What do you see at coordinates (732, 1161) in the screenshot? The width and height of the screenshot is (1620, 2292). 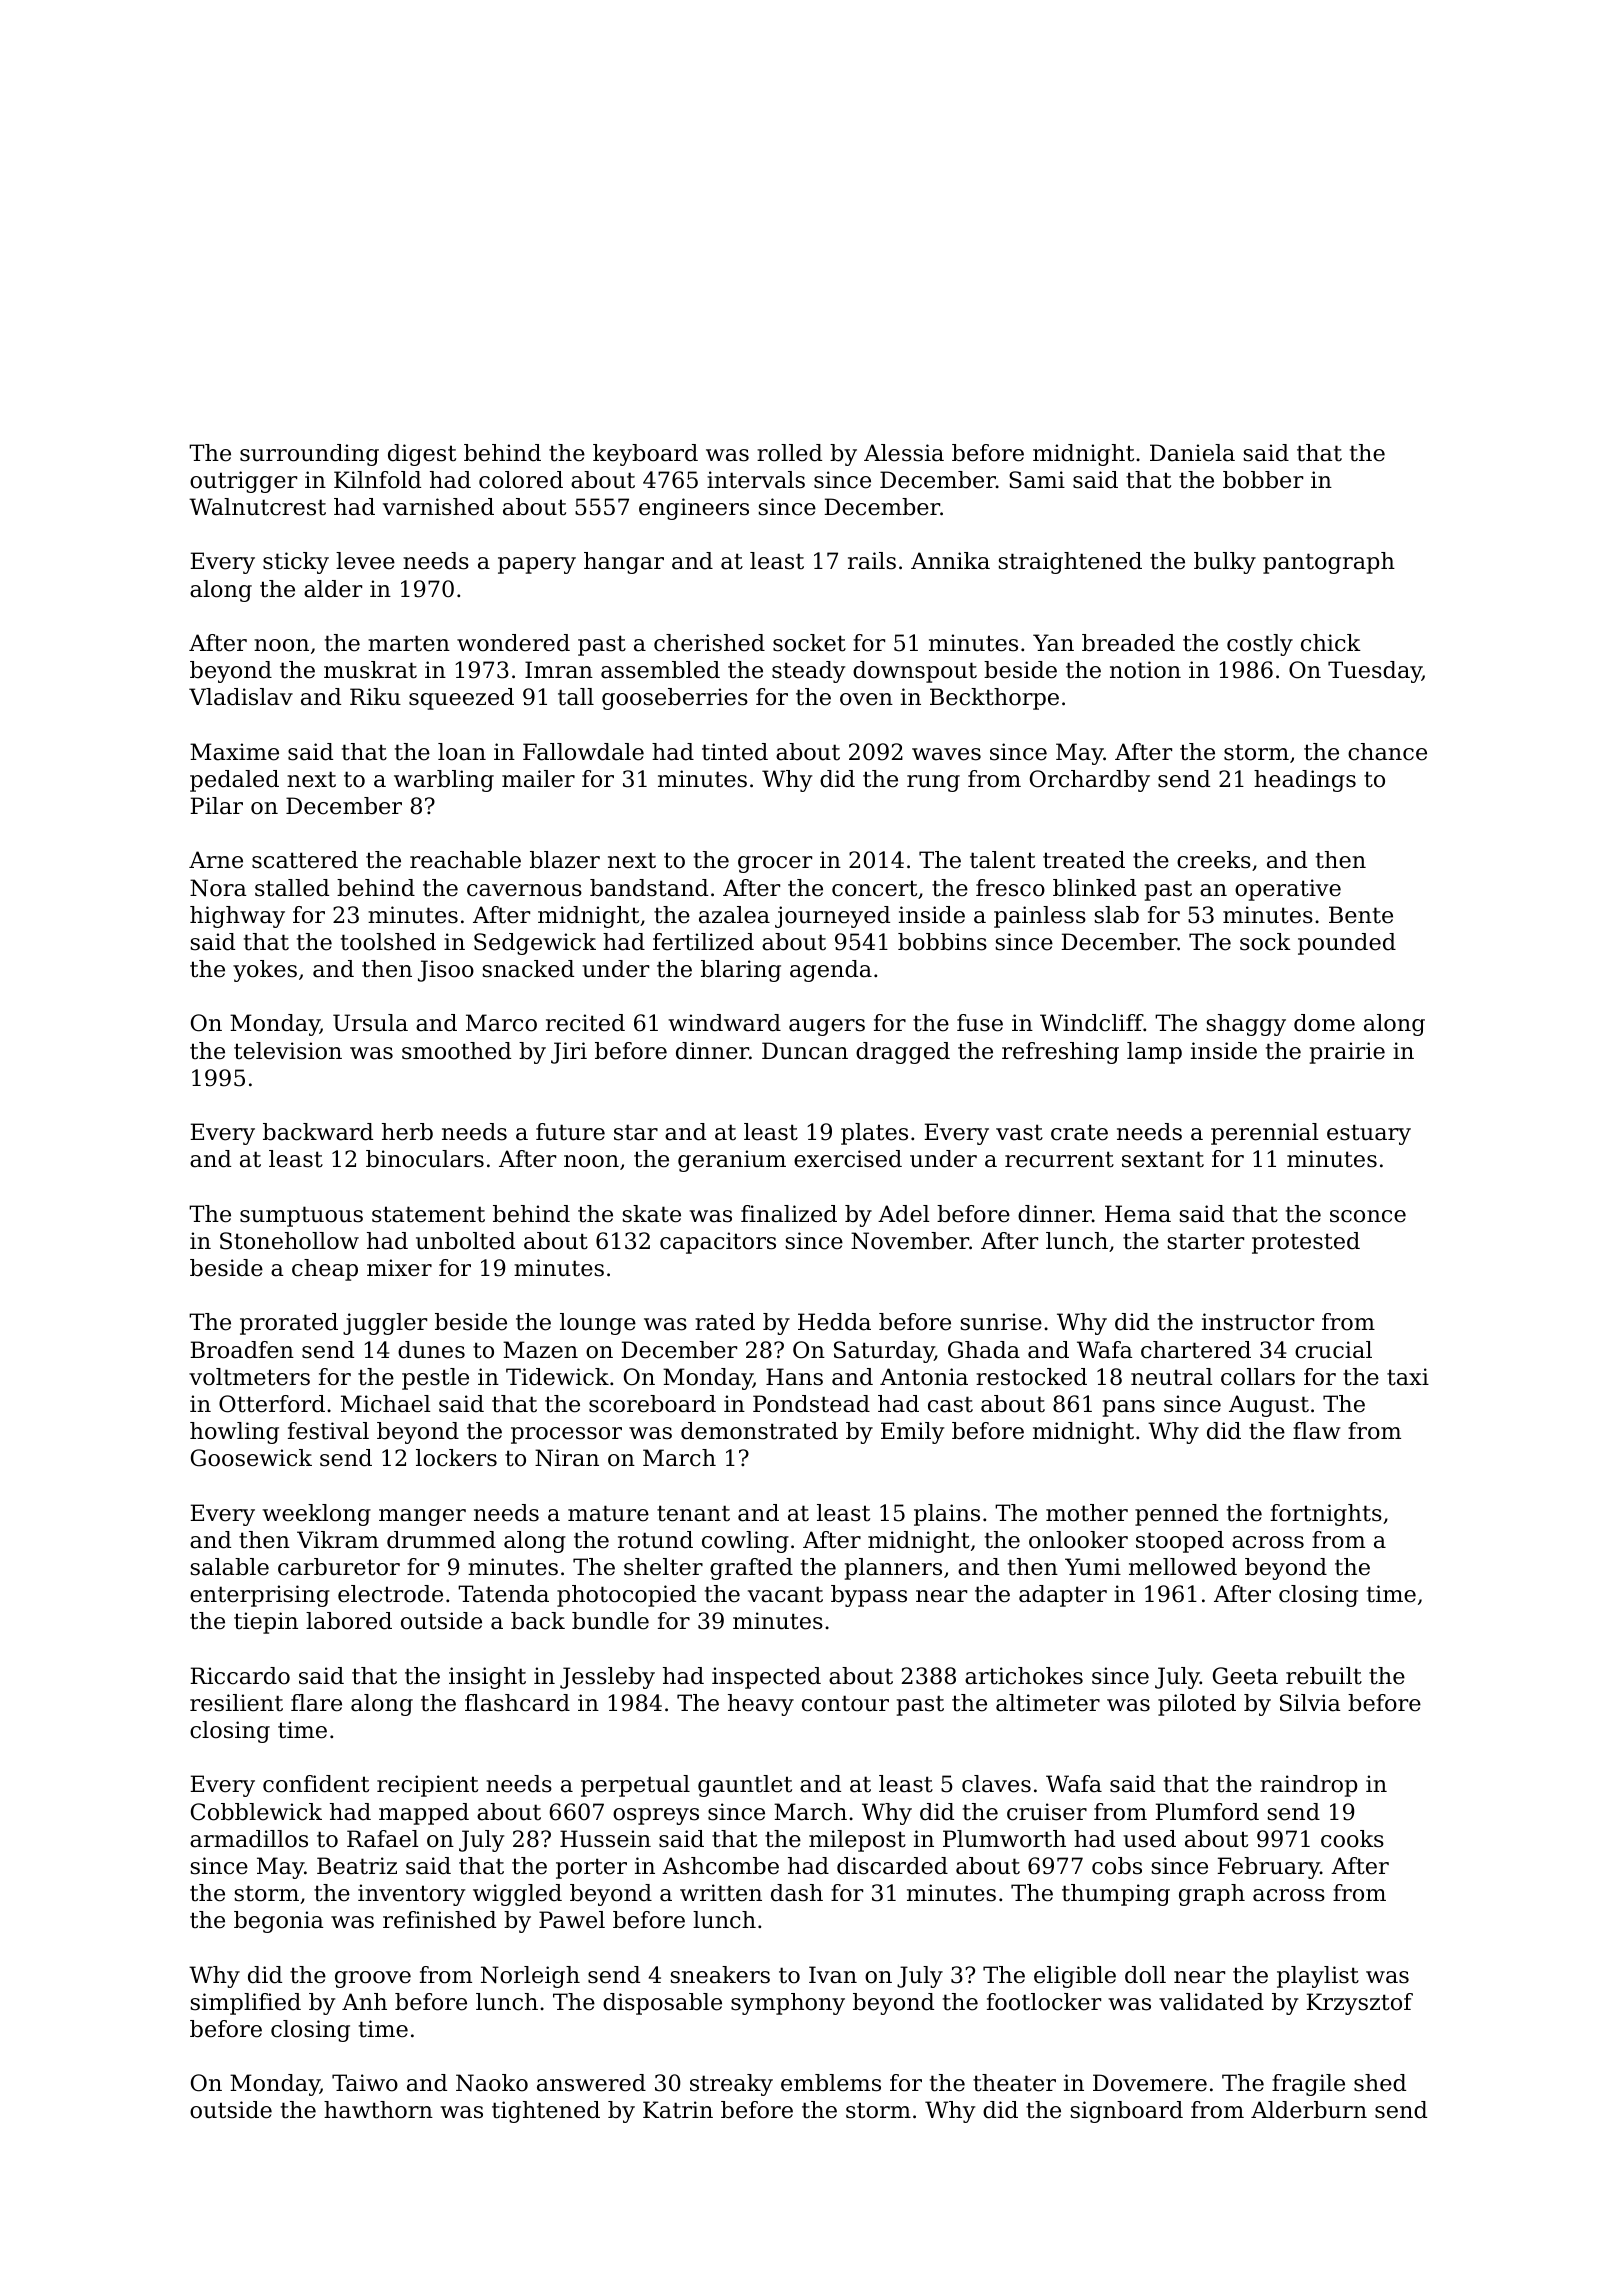 I see `geranium` at bounding box center [732, 1161].
